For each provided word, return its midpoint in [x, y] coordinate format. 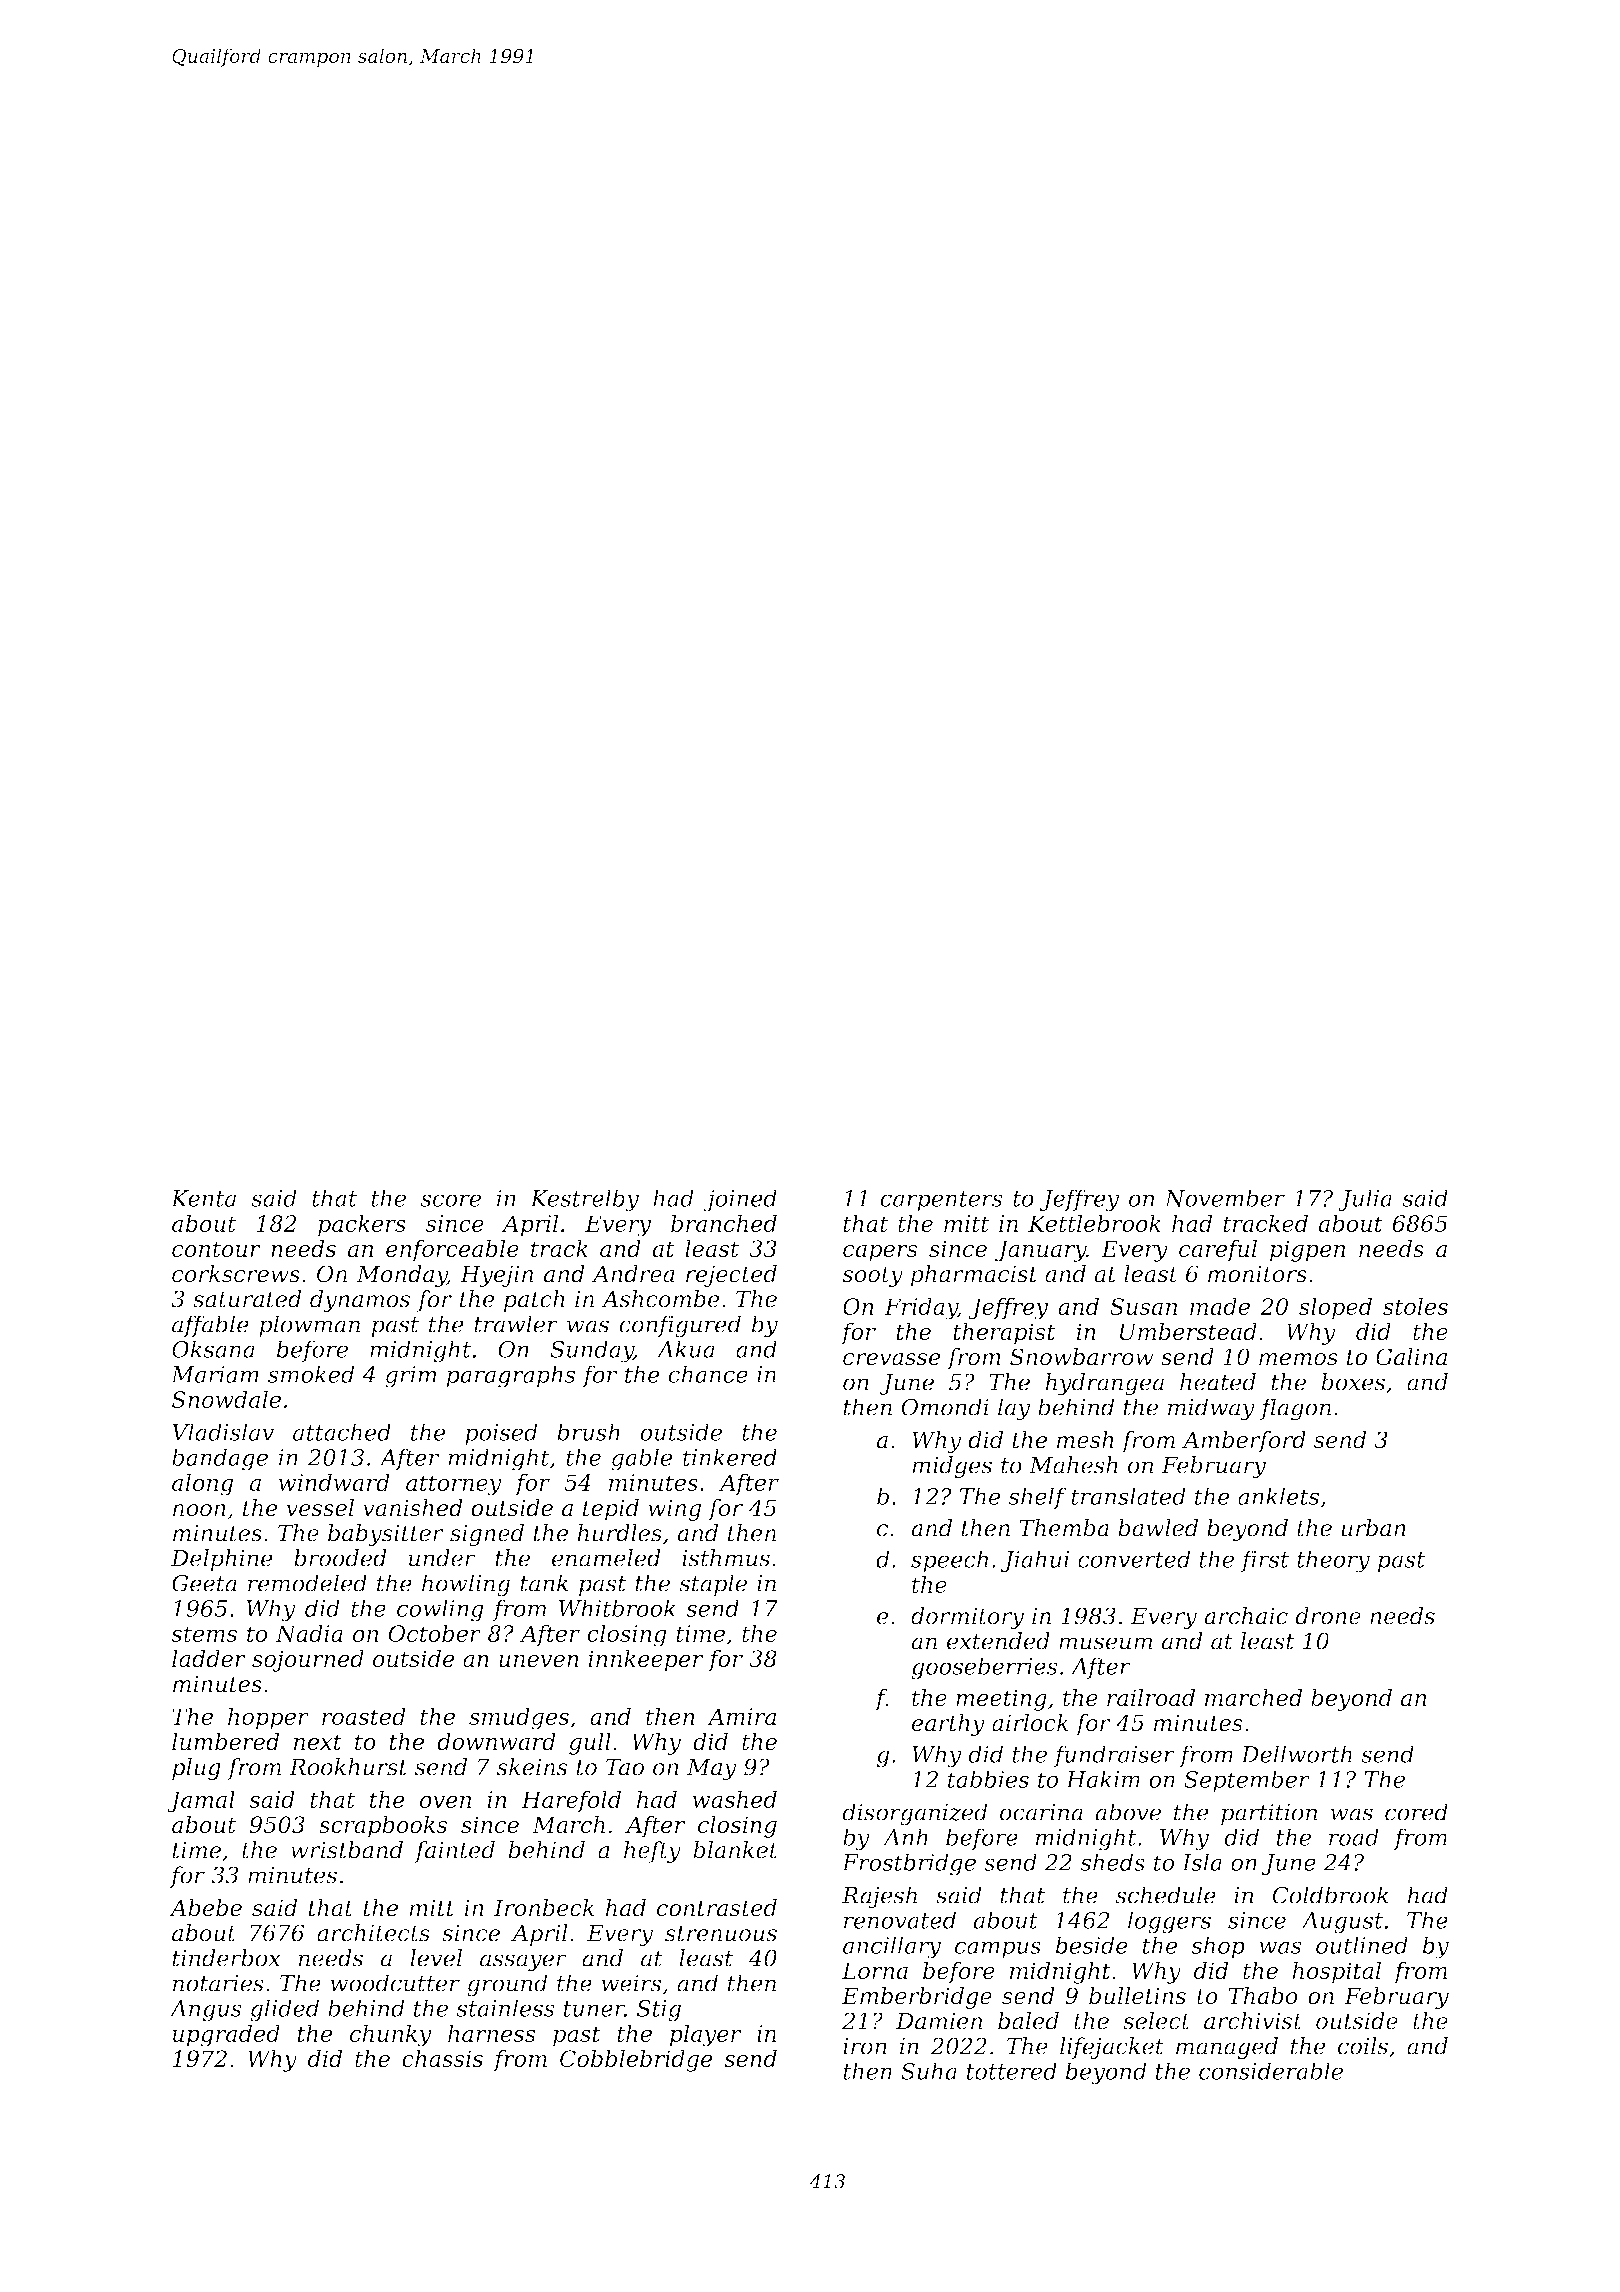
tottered [1011, 2071]
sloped [1335, 1308]
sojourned [308, 1661]
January [1040, 1251]
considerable [1271, 2071]
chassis [442, 2058]
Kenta [203, 1198]
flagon [1295, 1409]
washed [735, 1799]
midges [952, 1467]
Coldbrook [1331, 1895]
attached [342, 1432]
